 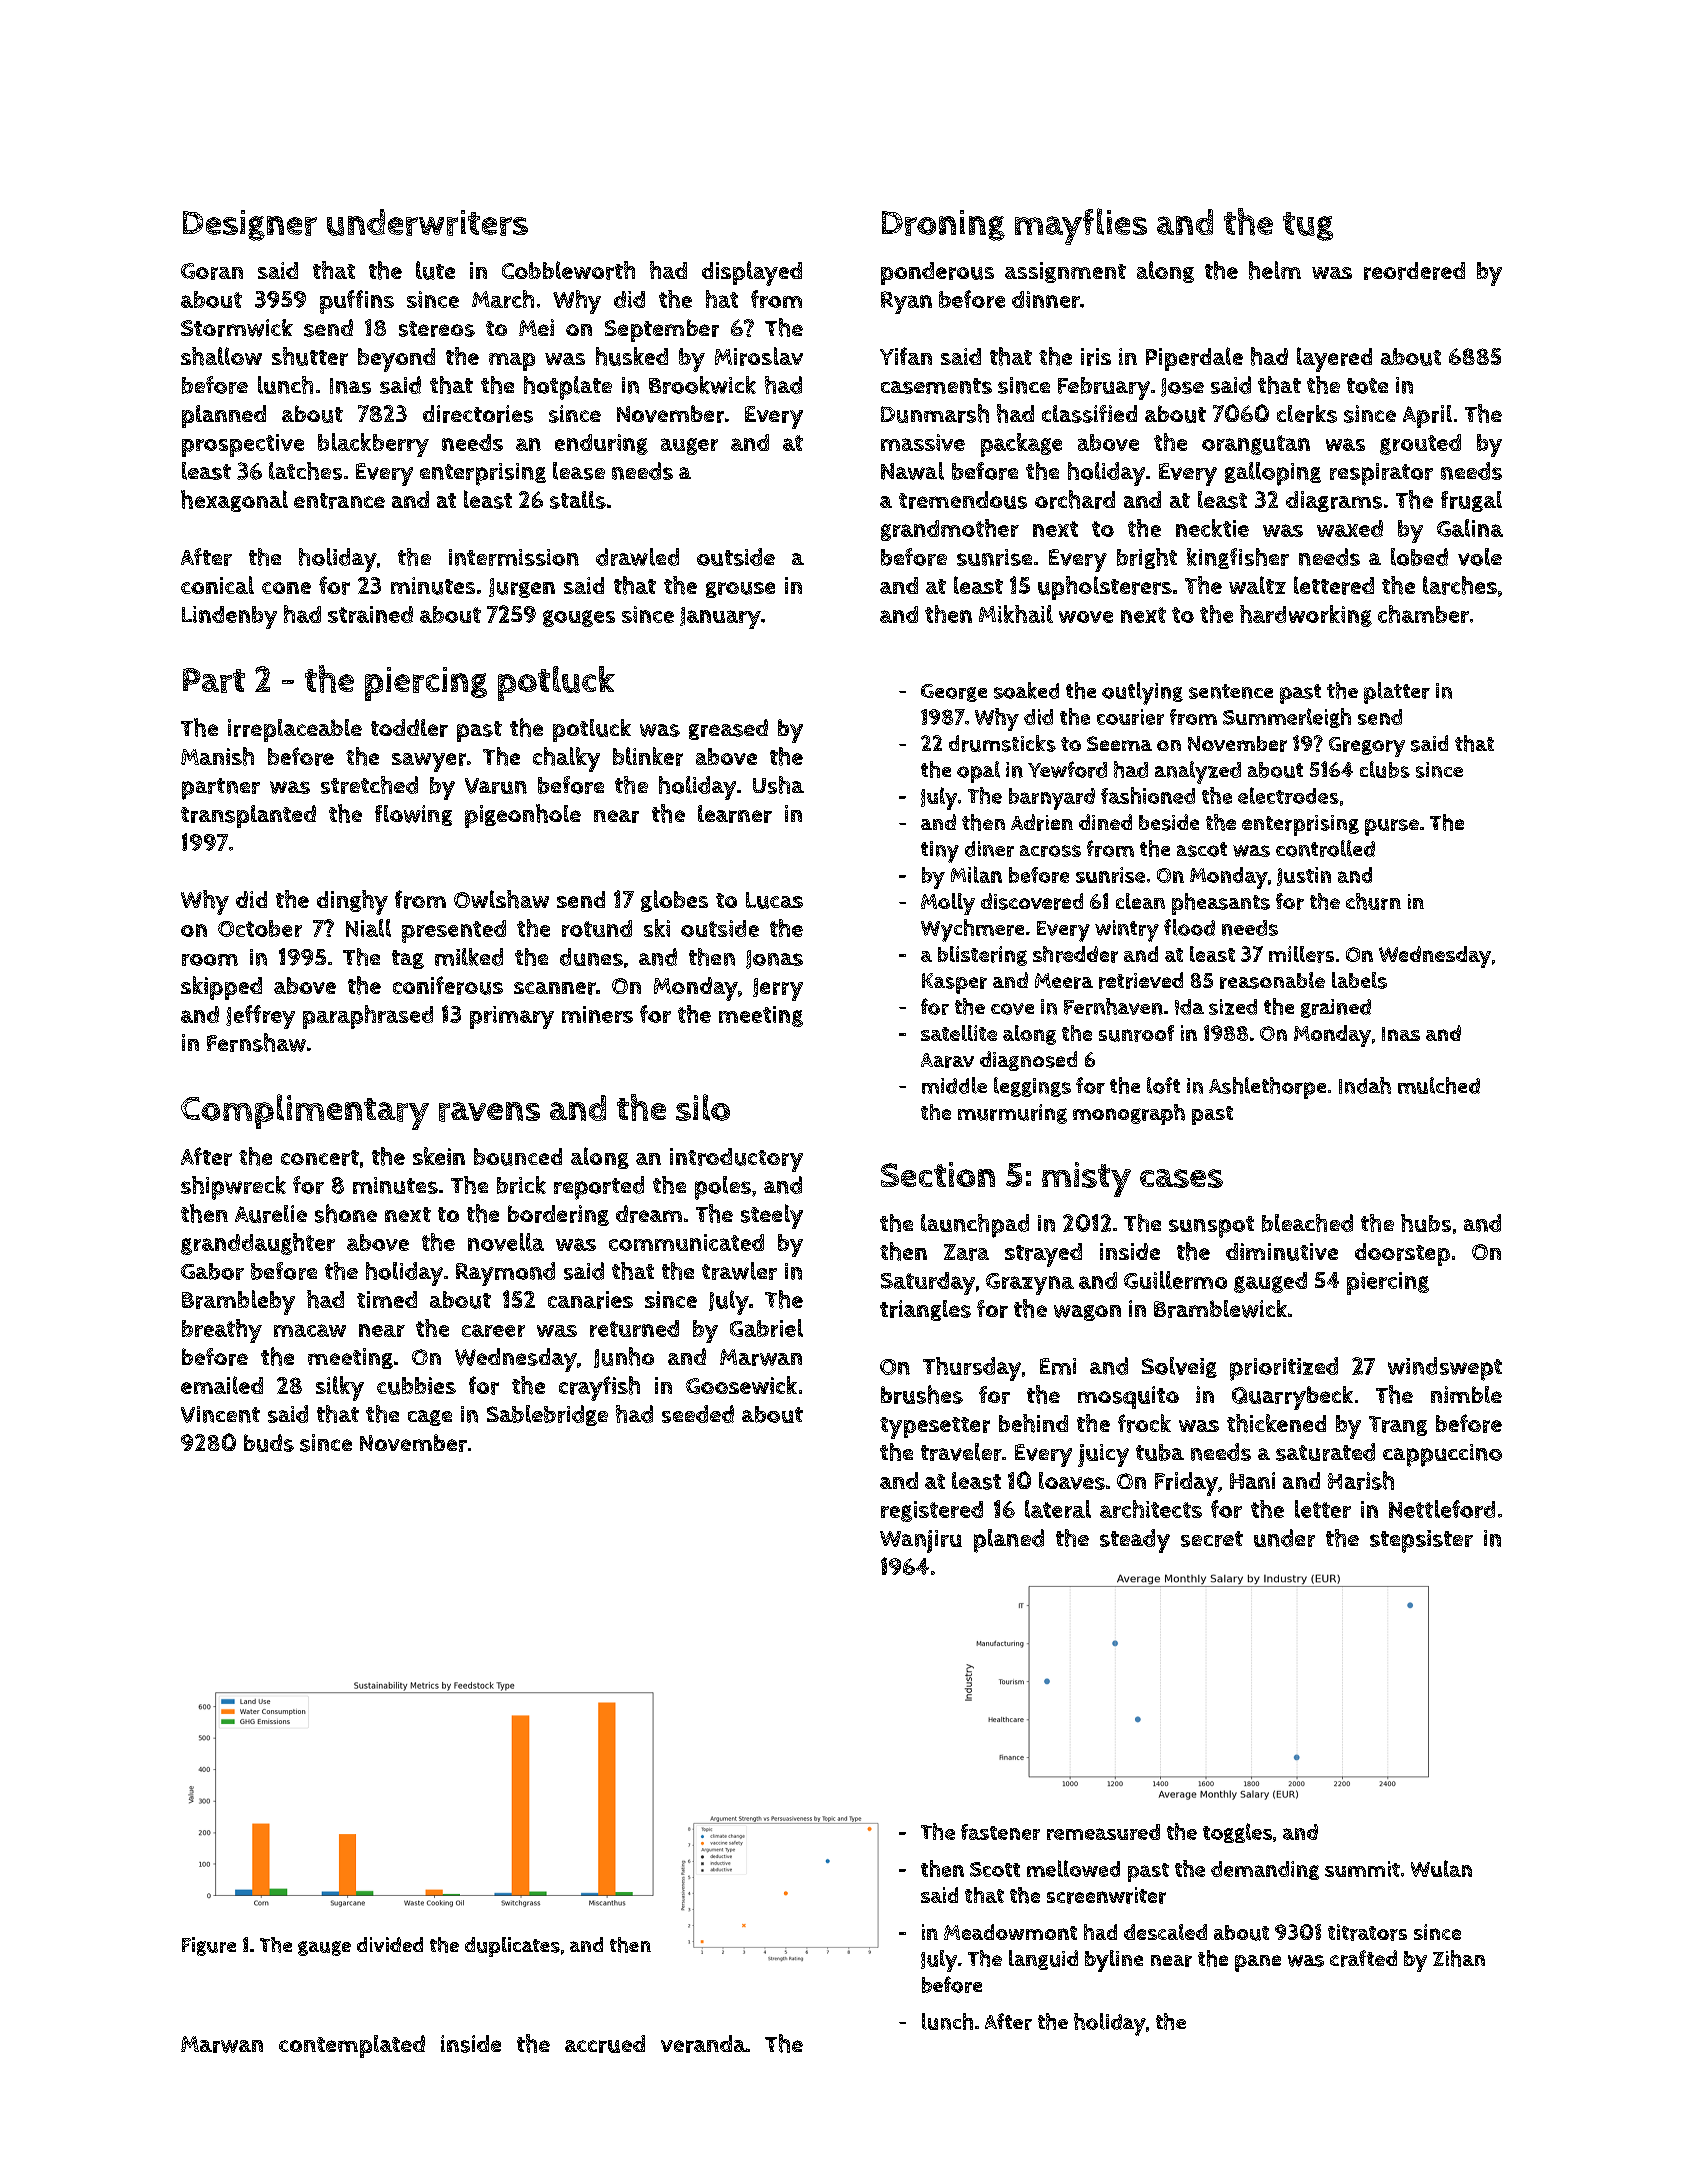 What do you see at coordinates (698, 1414) in the page?
I see `seeded` at bounding box center [698, 1414].
